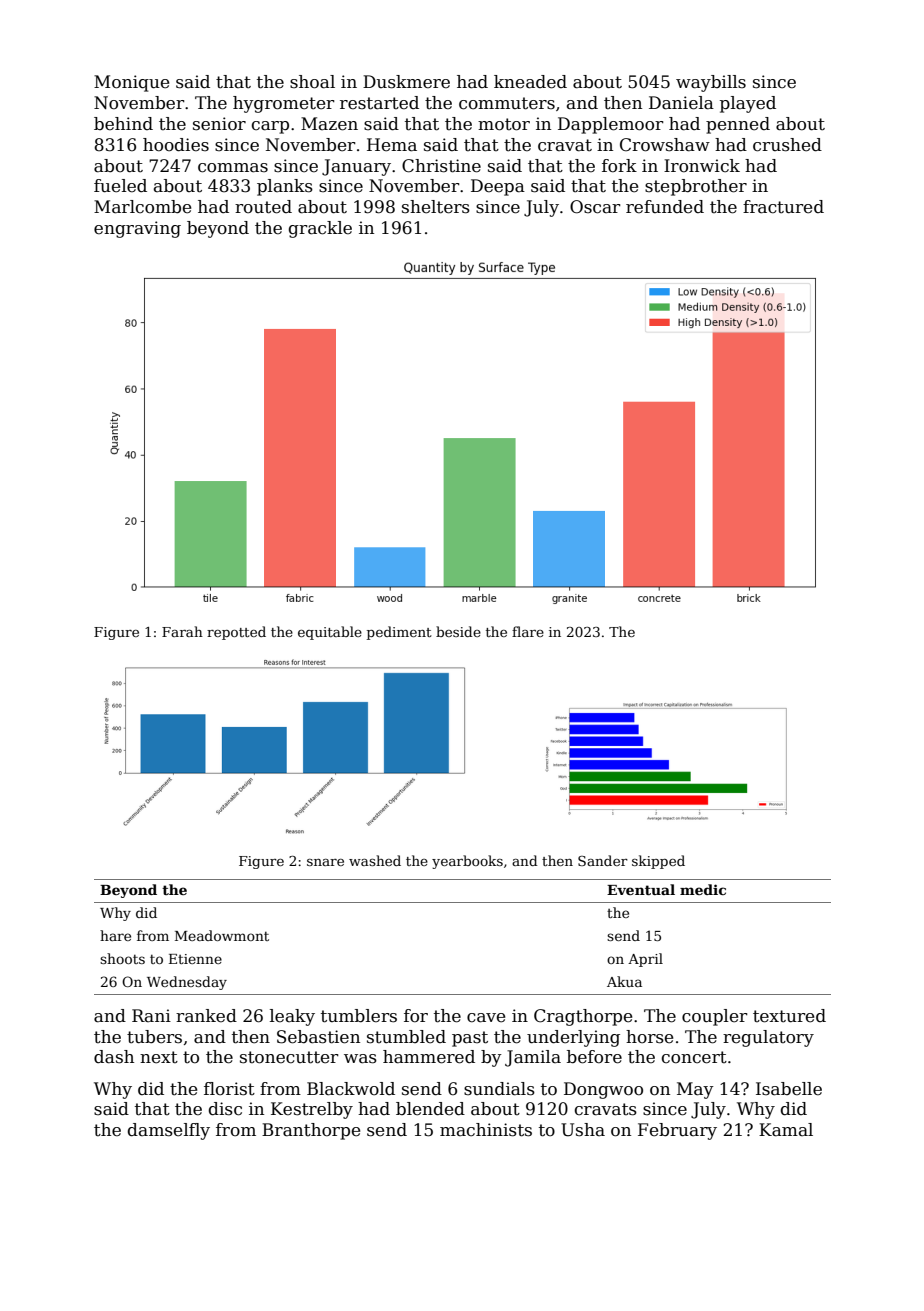 The width and height of the page is (924, 1311). What do you see at coordinates (787, 145) in the page?
I see `crushed` at bounding box center [787, 145].
